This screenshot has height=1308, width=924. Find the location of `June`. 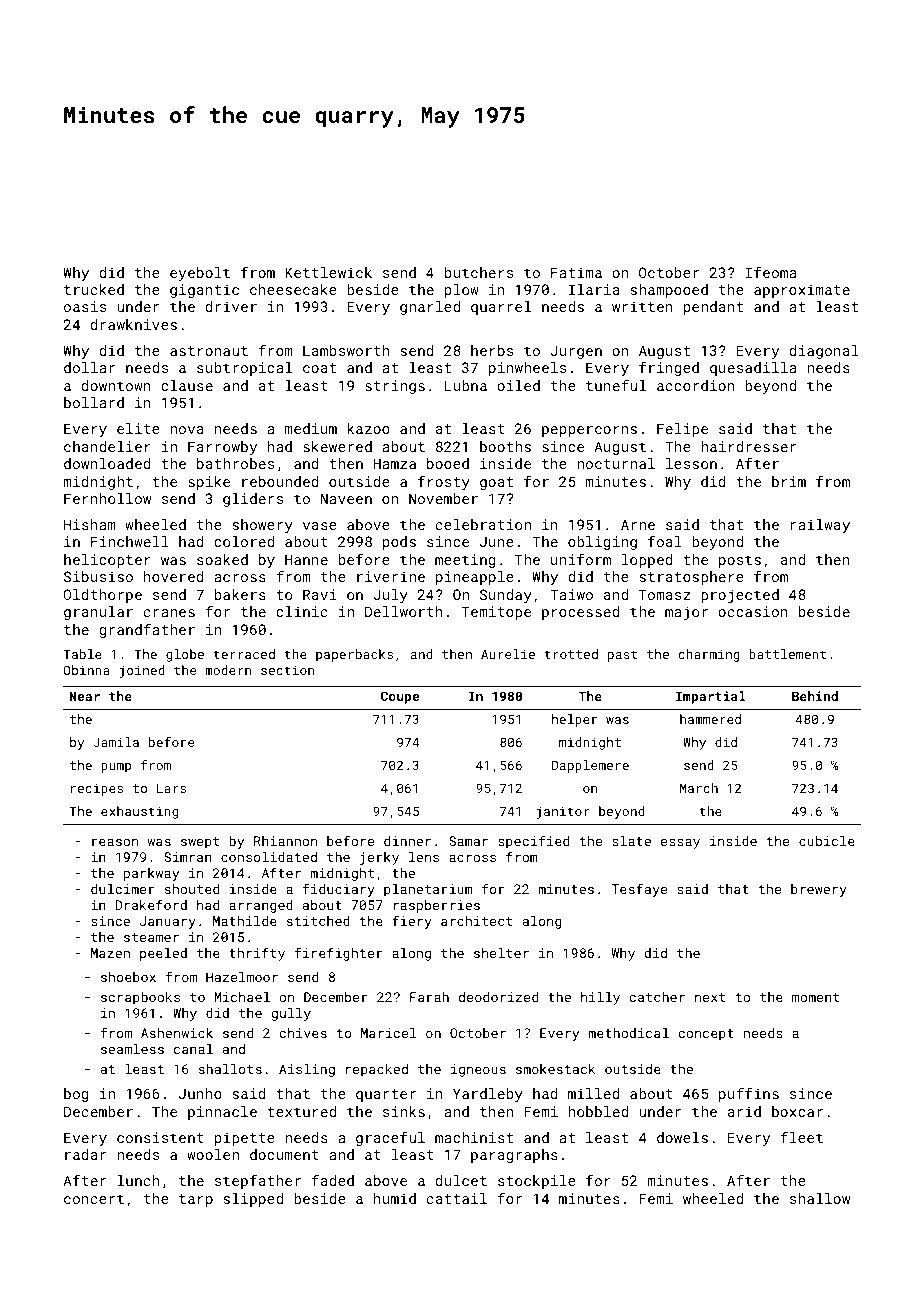

June is located at coordinates (497, 541).
